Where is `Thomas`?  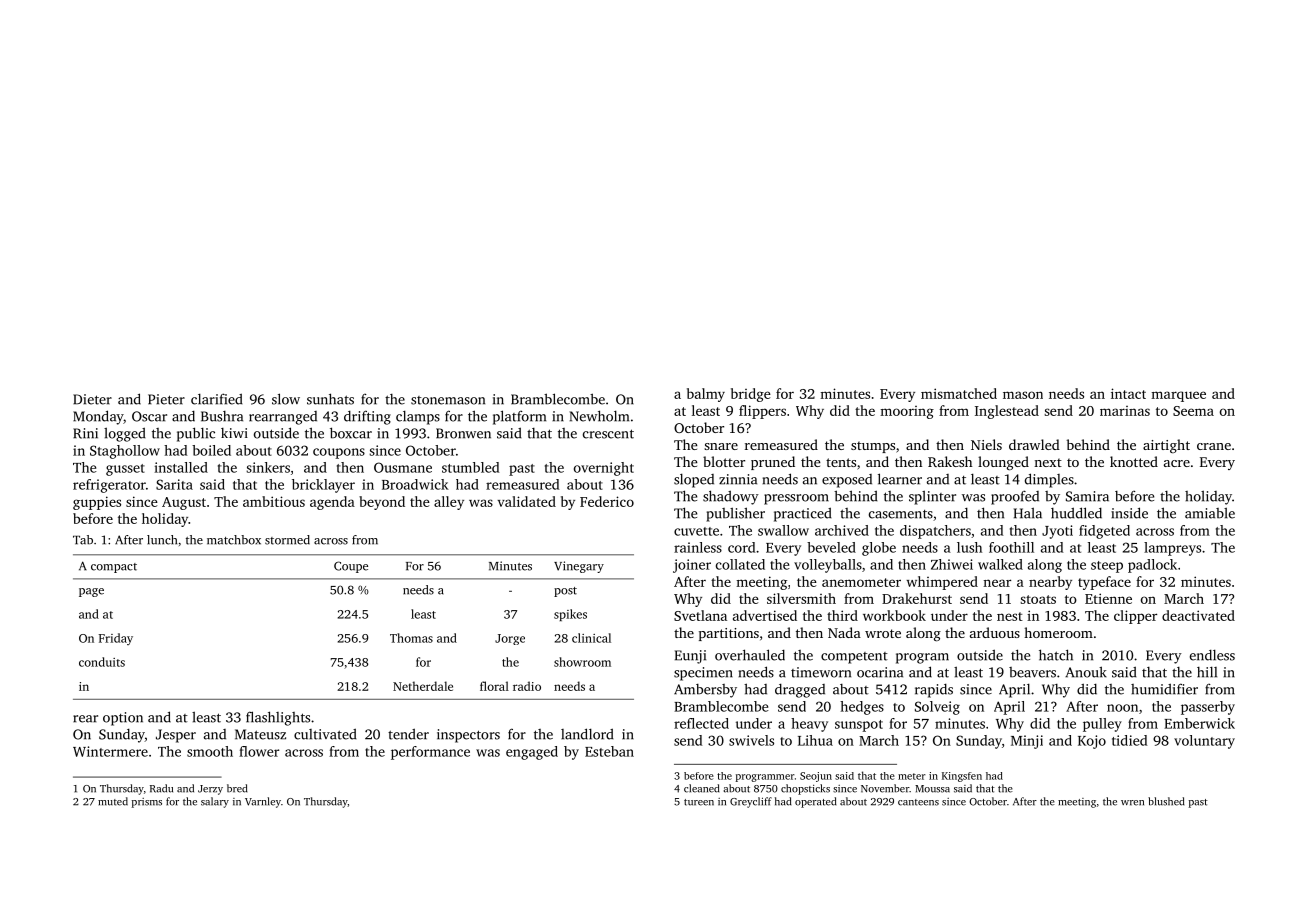
Thomas is located at coordinates (411, 638).
